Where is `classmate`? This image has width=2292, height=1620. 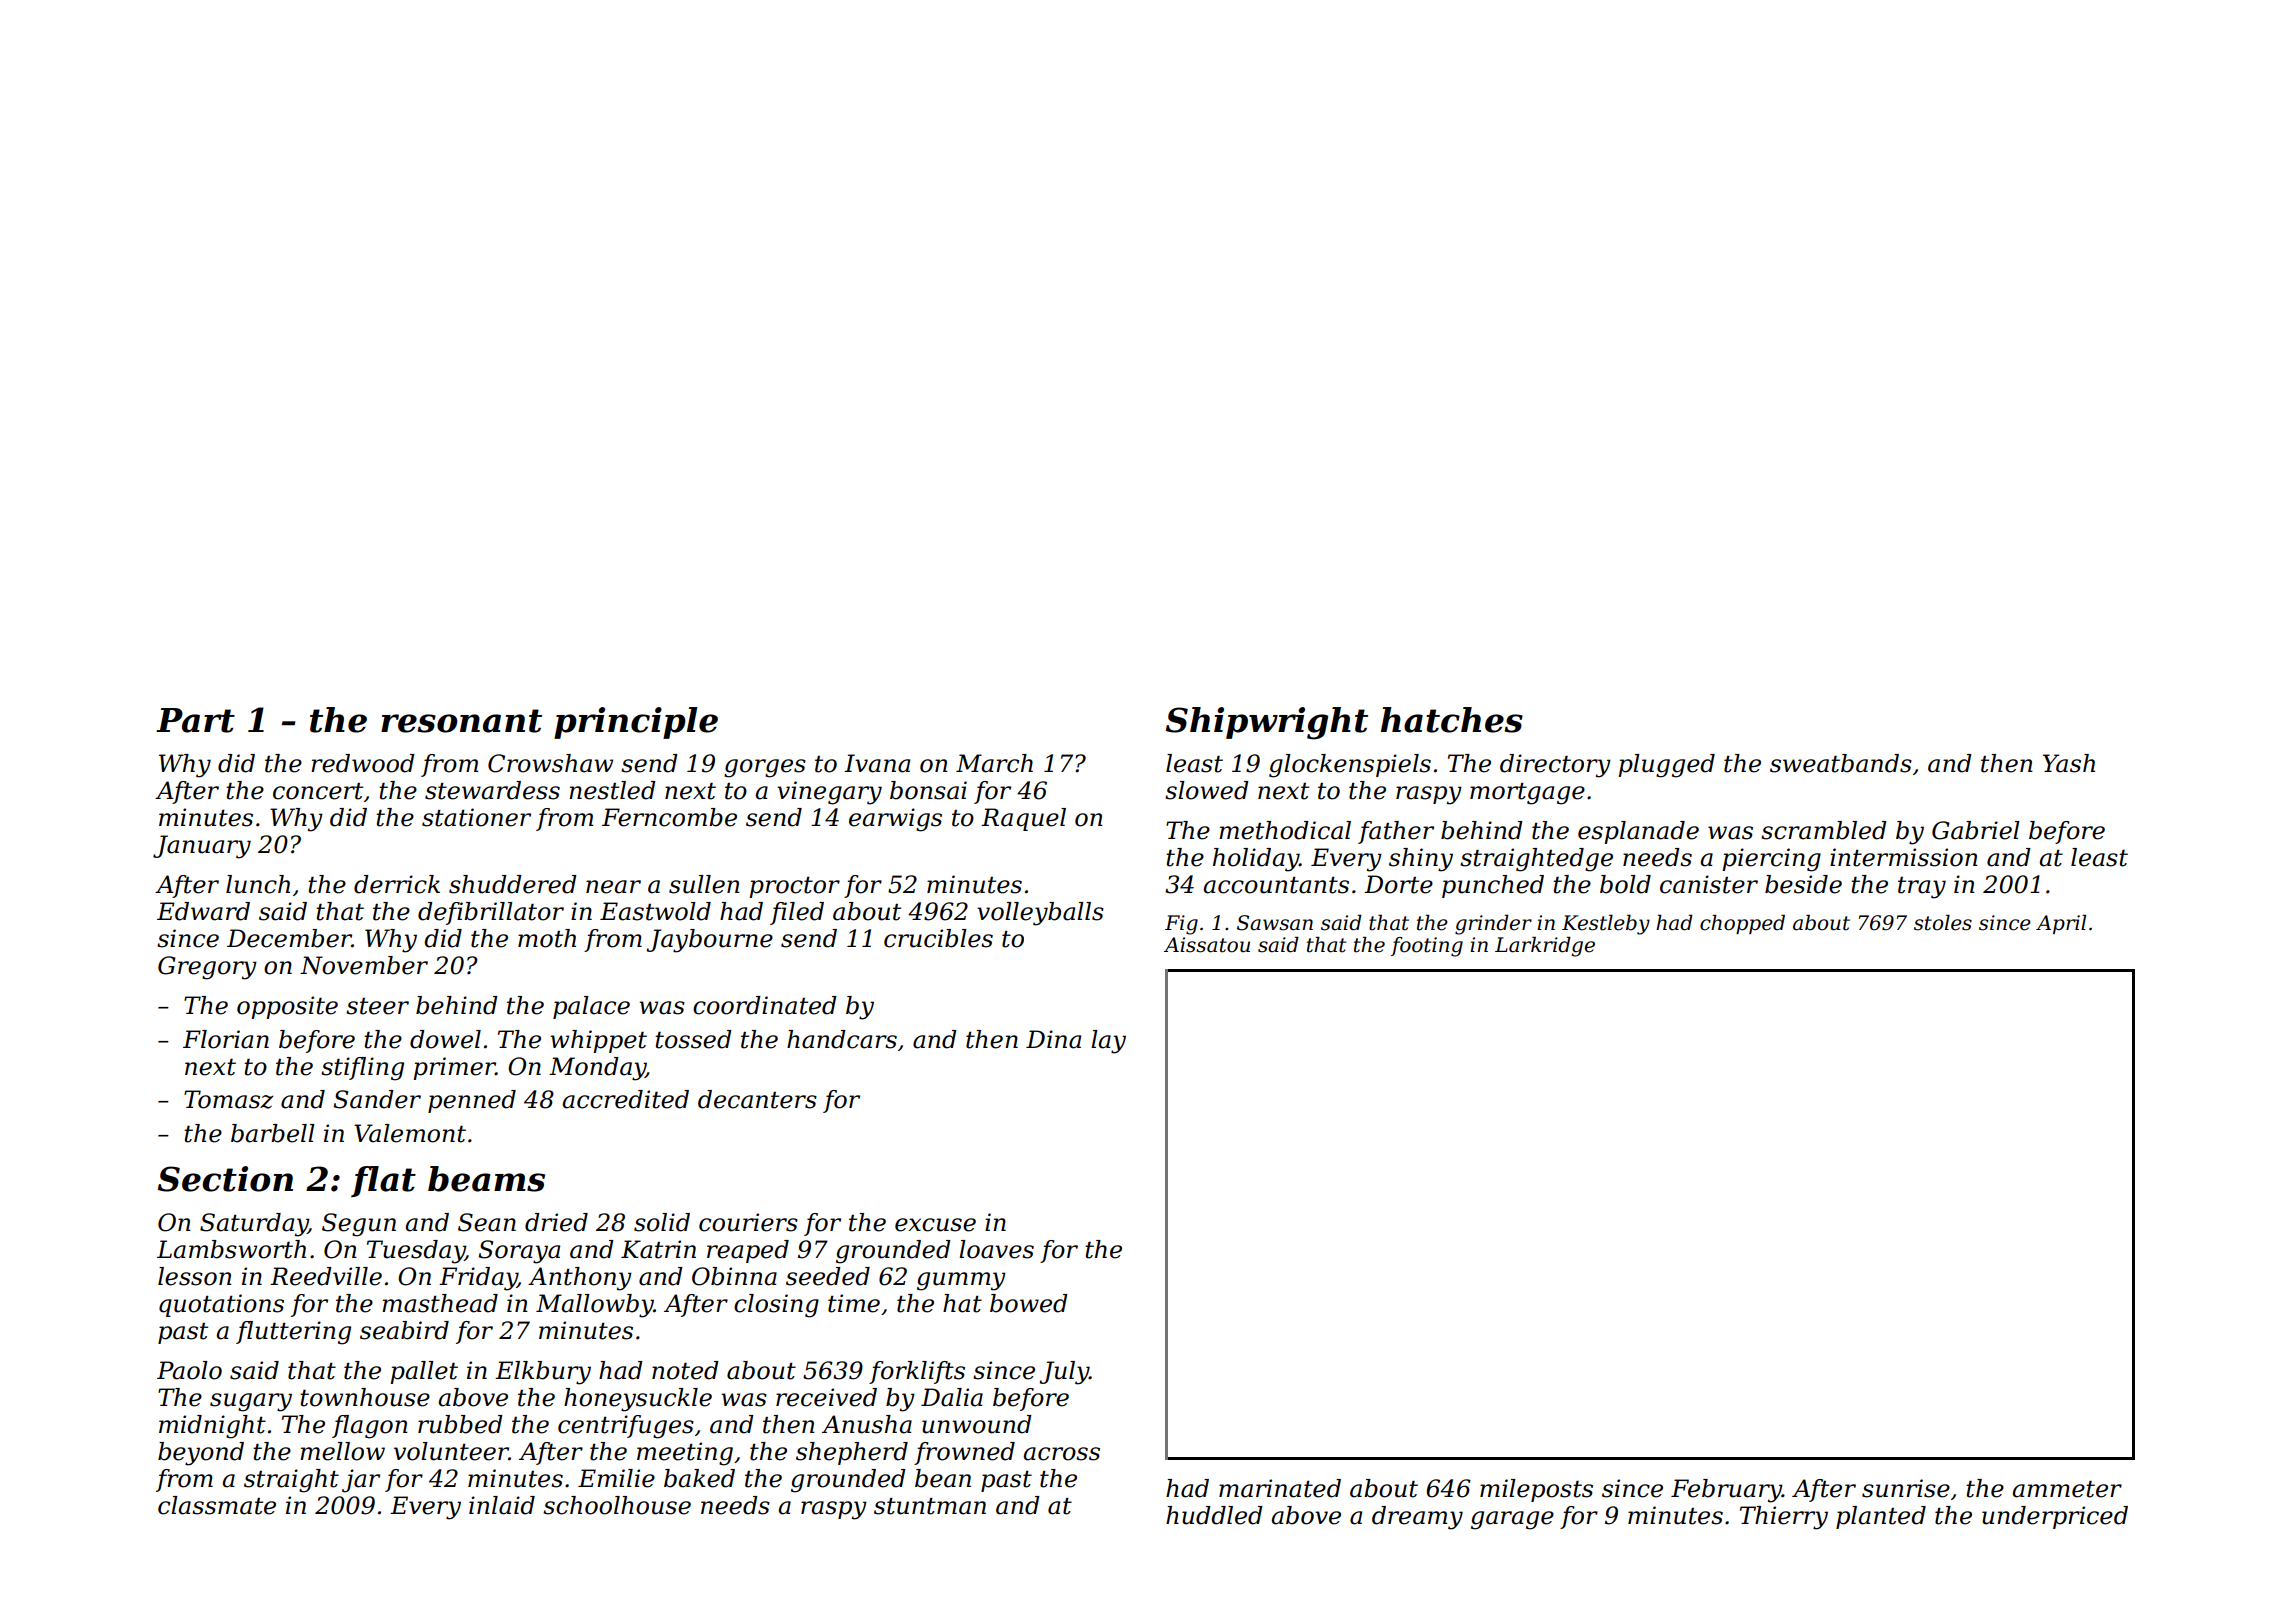 classmate is located at coordinates (217, 1505).
